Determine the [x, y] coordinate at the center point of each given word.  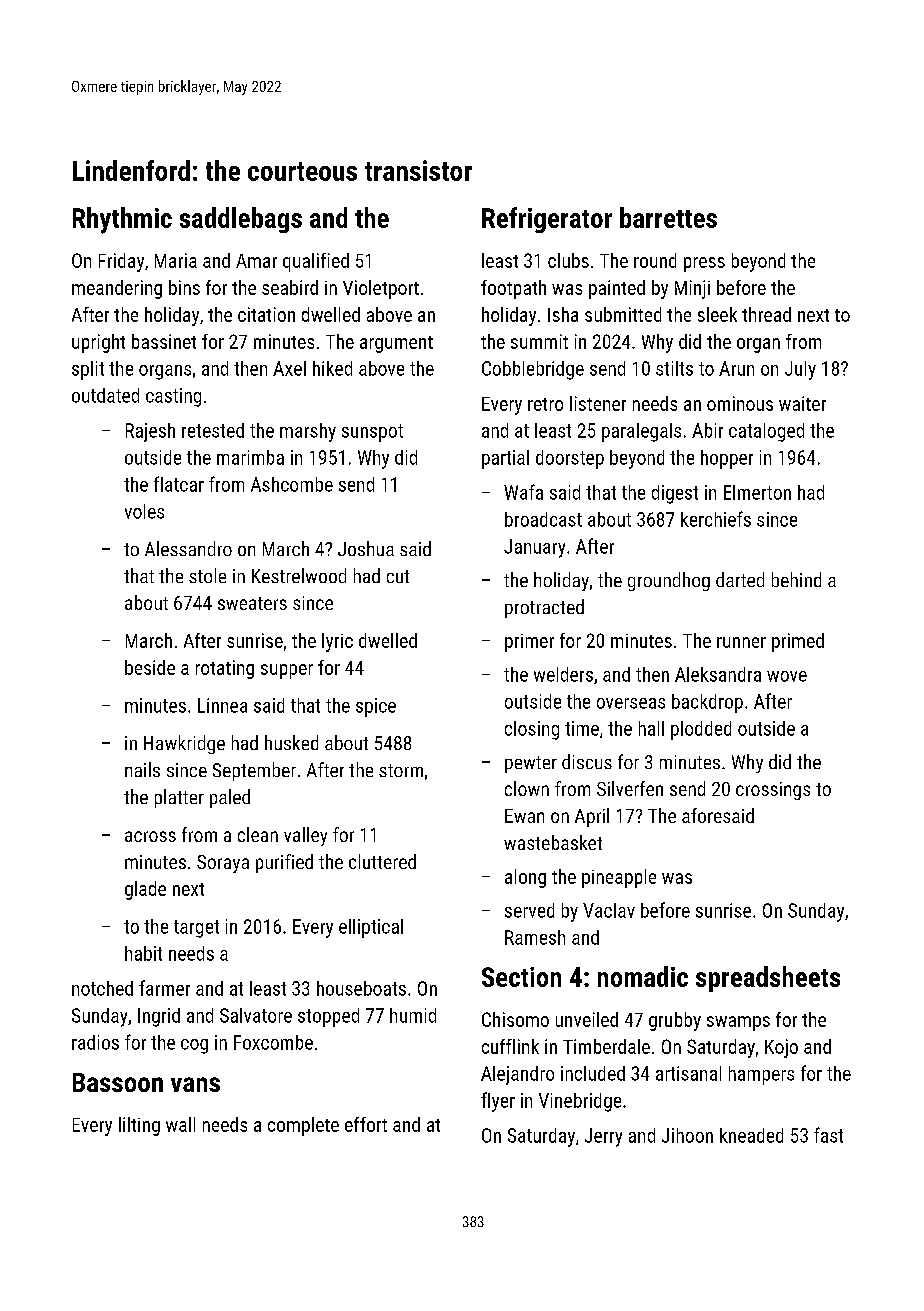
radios [95, 1042]
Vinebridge [580, 1102]
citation [266, 314]
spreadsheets [768, 979]
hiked [332, 368]
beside [150, 667]
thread [766, 314]
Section [521, 977]
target [196, 929]
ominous [740, 403]
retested [213, 430]
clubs [568, 260]
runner [741, 642]
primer [529, 643]
